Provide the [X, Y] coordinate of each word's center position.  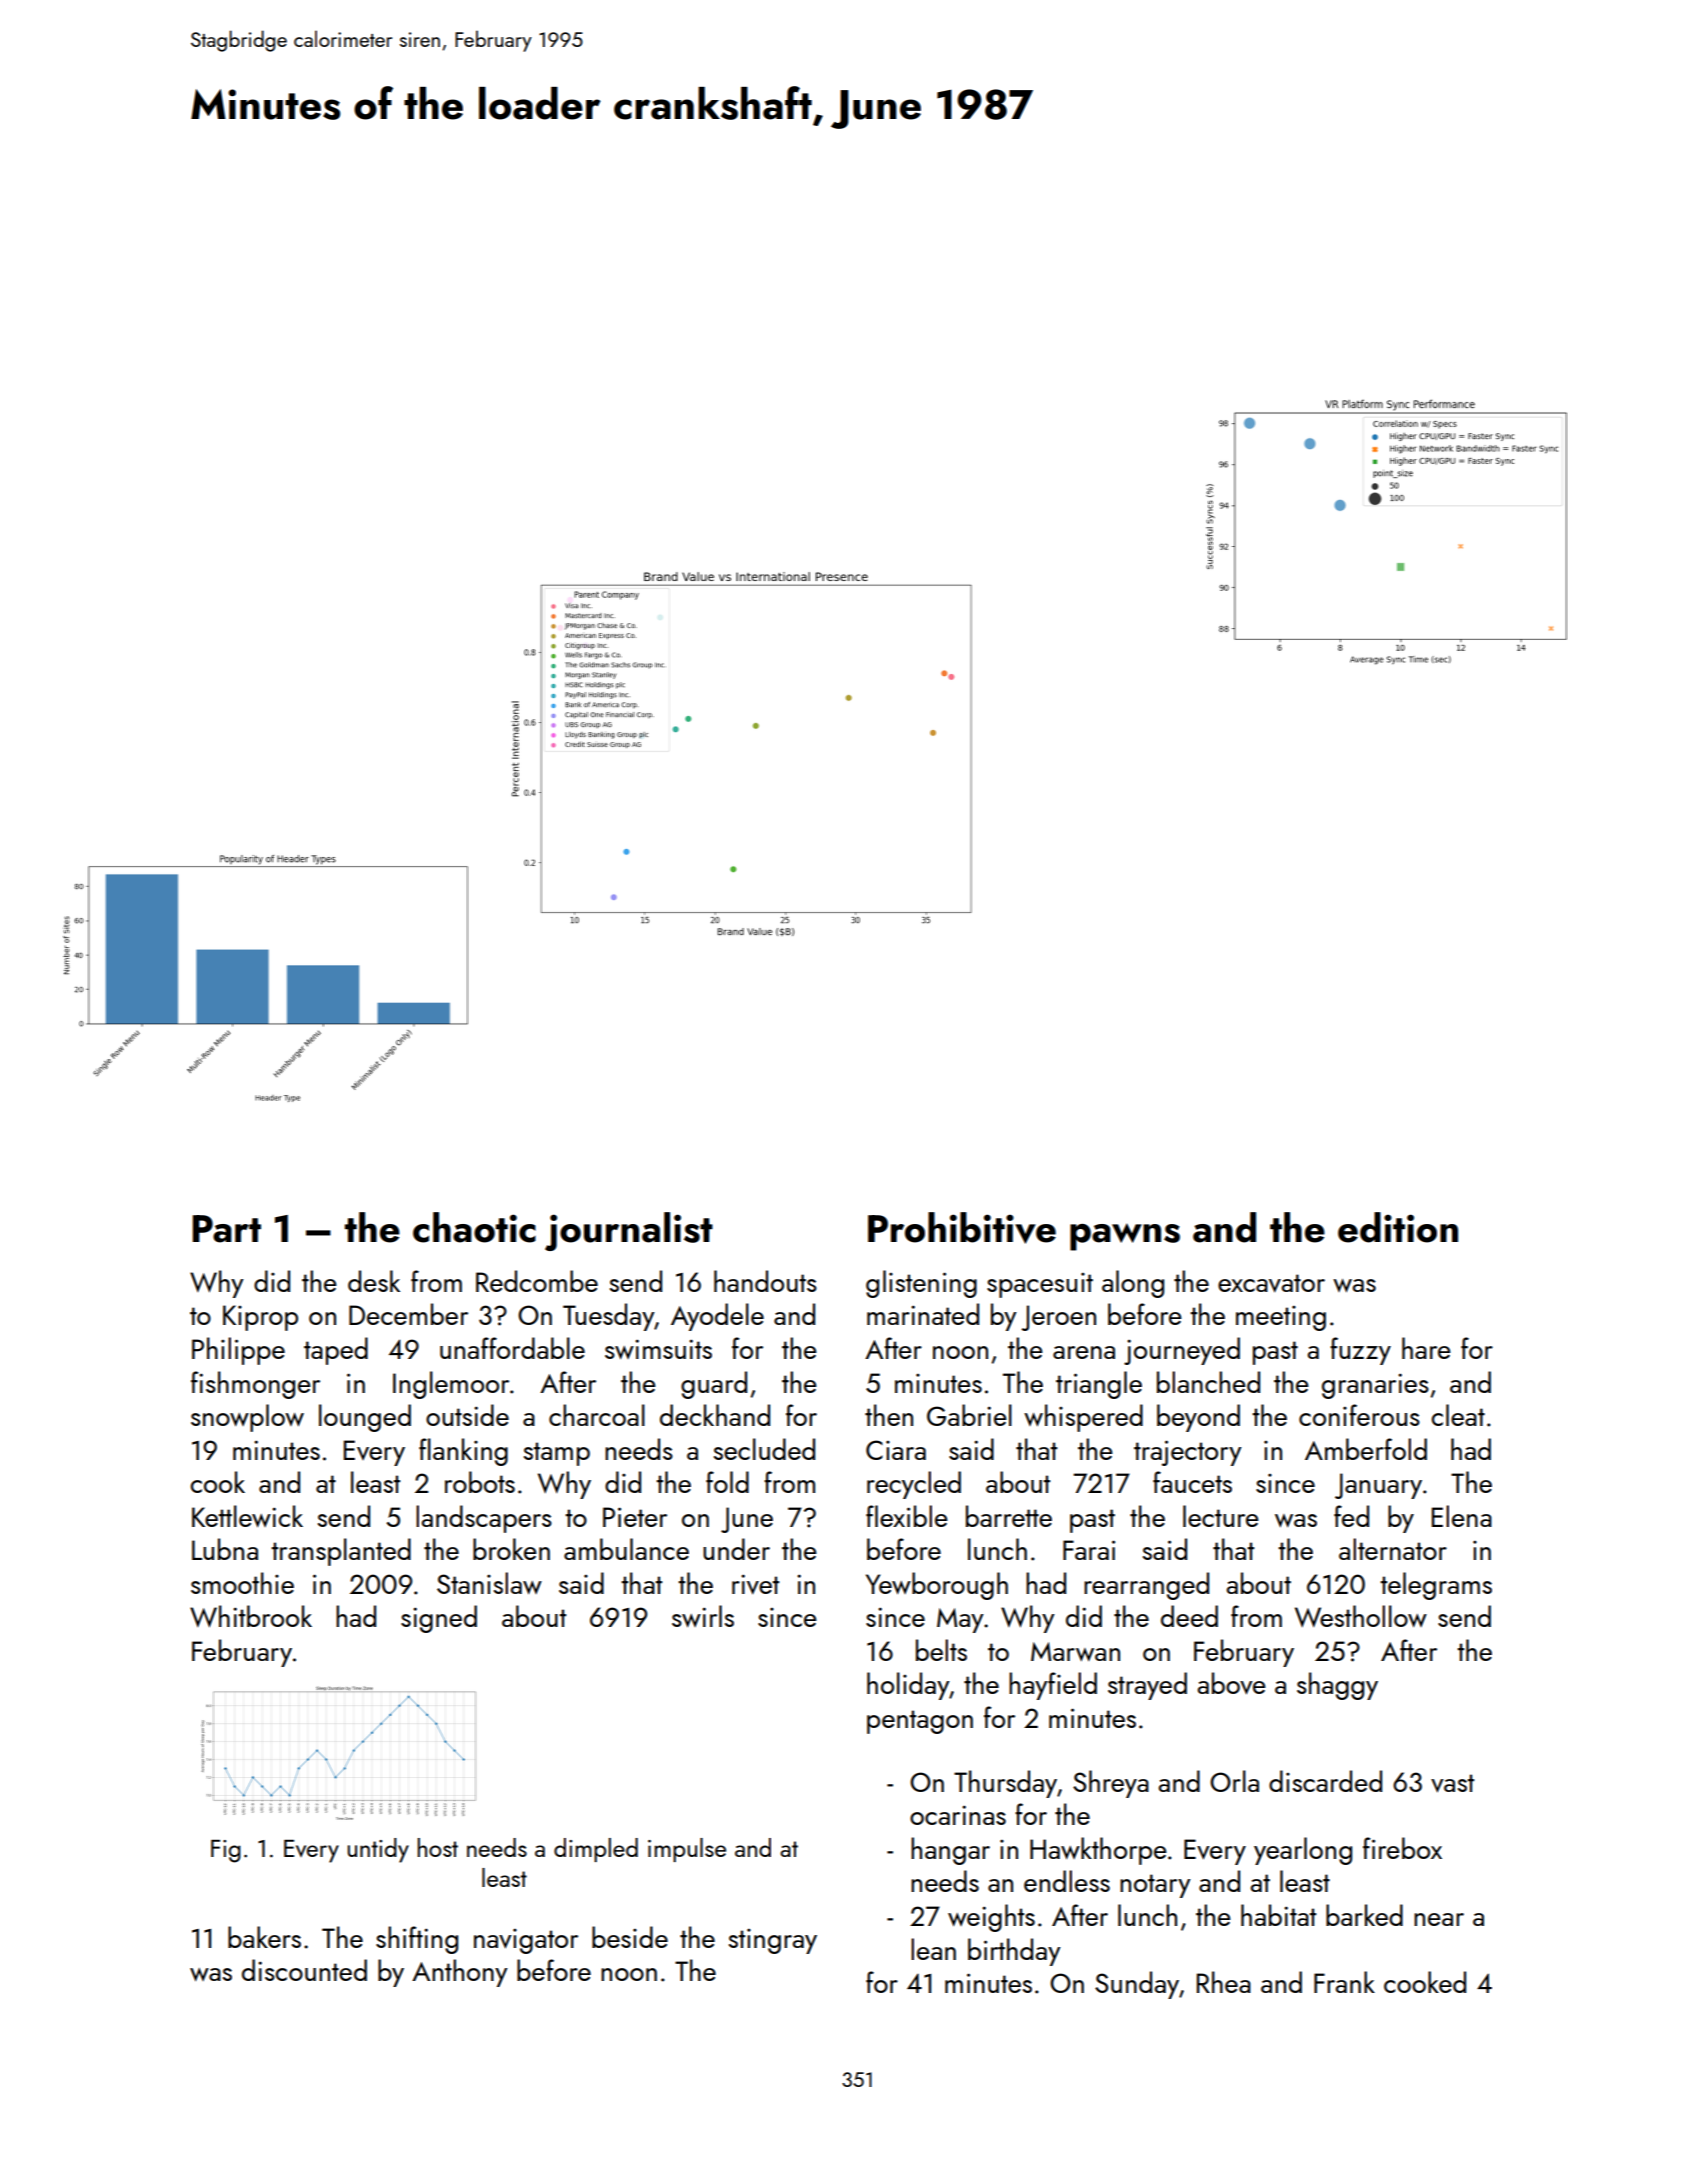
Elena [1462, 1516]
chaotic [474, 1227]
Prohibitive [962, 1228]
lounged [365, 1418]
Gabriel [969, 1415]
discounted [304, 1970]
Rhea [1224, 1982]
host [437, 1847]
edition [1398, 1227]
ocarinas [958, 1815]
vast [1452, 1783]
